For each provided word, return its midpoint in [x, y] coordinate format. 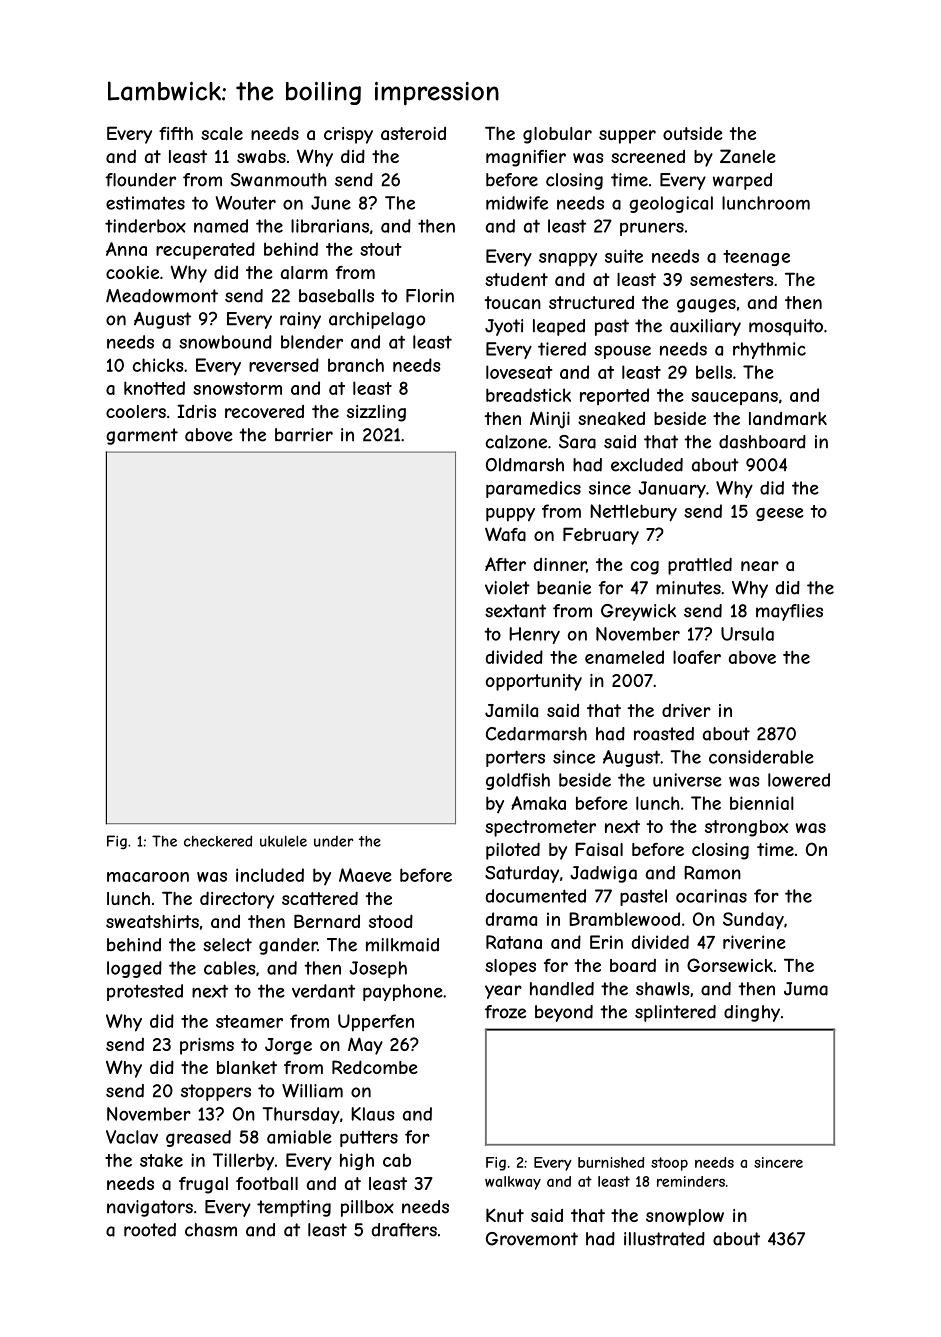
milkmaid [402, 945]
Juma [806, 989]
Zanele [747, 156]
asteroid [413, 133]
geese [780, 514]
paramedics [533, 489]
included [270, 875]
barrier [304, 435]
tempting [294, 1208]
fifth [176, 133]
